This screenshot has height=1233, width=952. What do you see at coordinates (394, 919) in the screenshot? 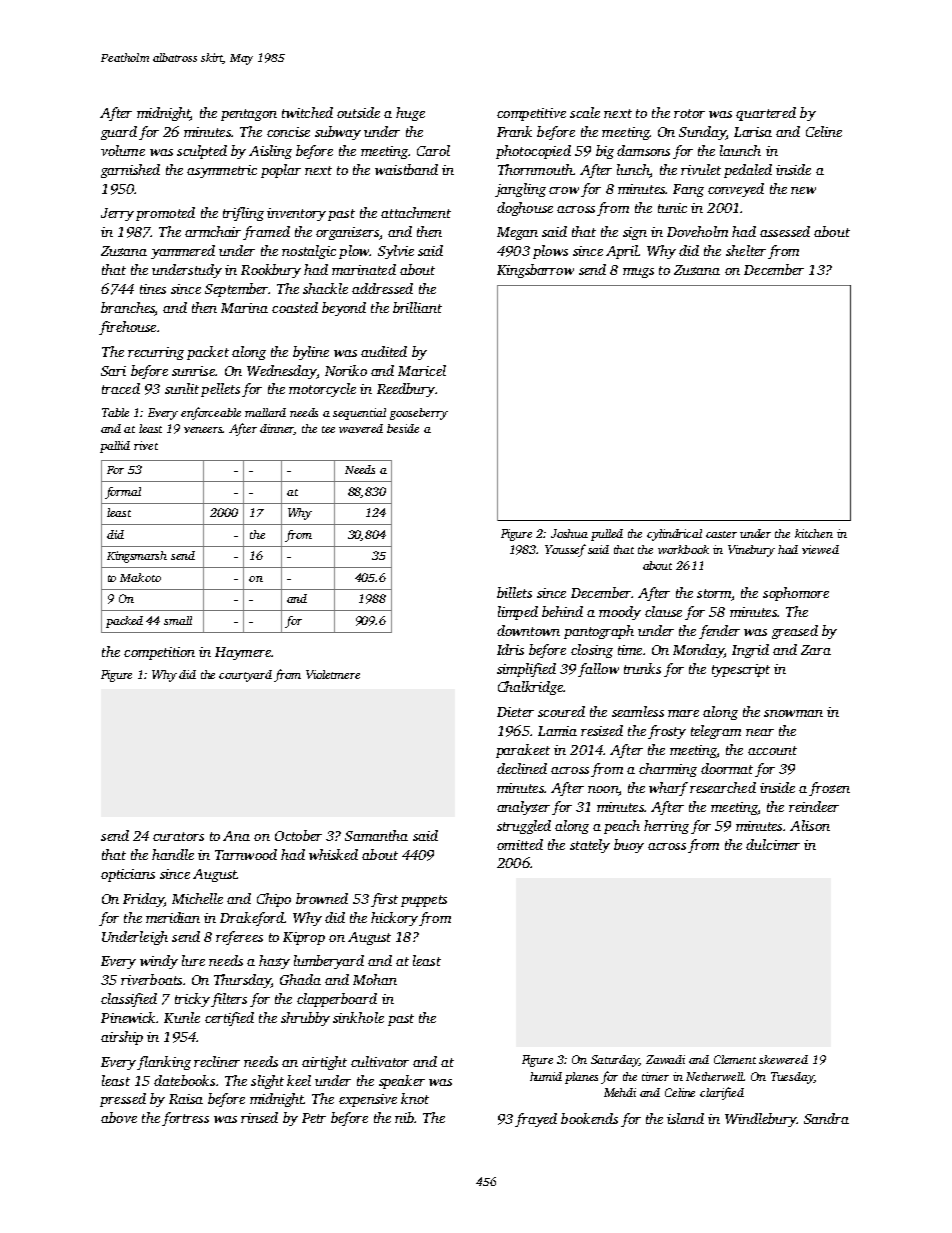
I see `hickory` at bounding box center [394, 919].
